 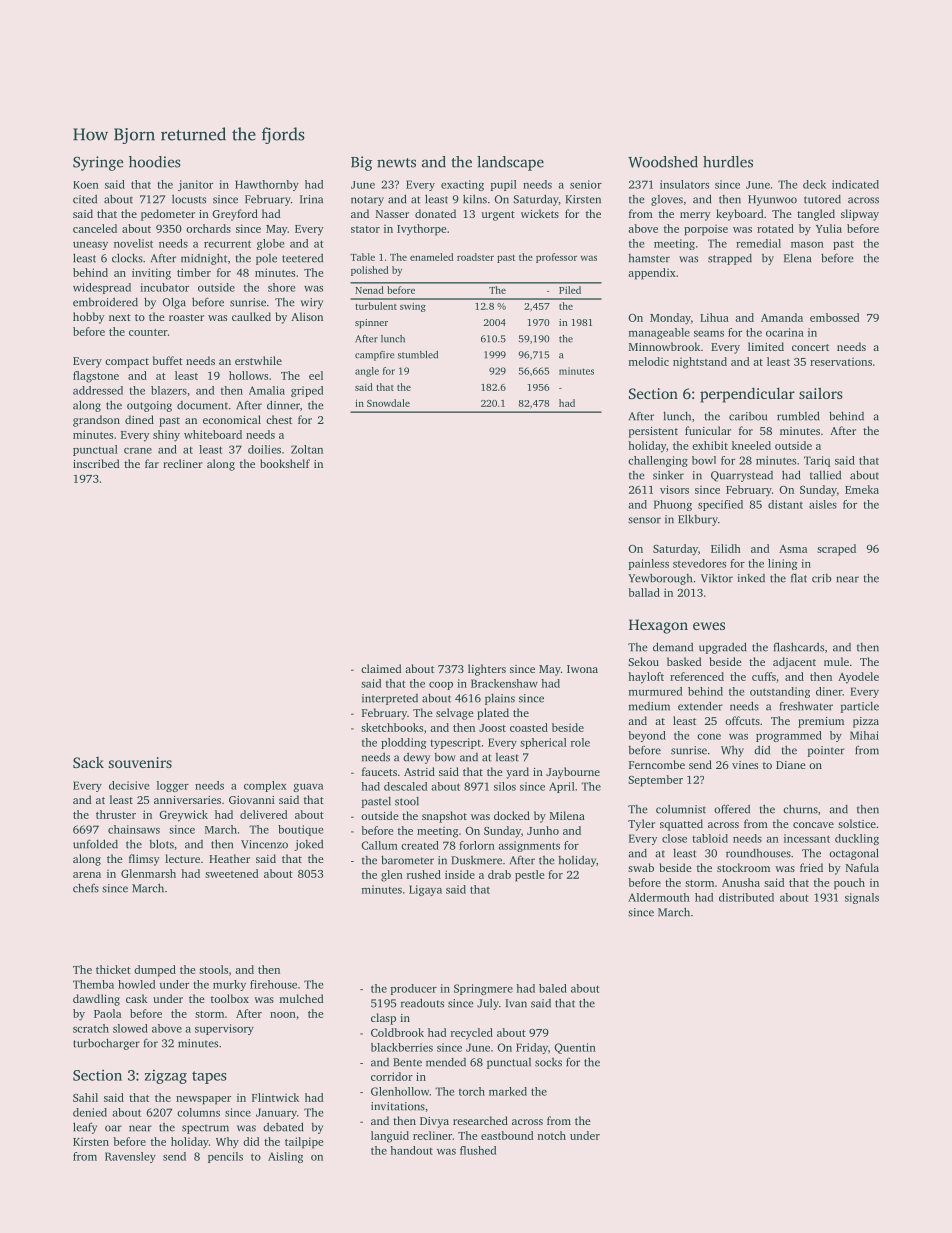 What do you see at coordinates (130, 1028) in the page?
I see `slowed` at bounding box center [130, 1028].
